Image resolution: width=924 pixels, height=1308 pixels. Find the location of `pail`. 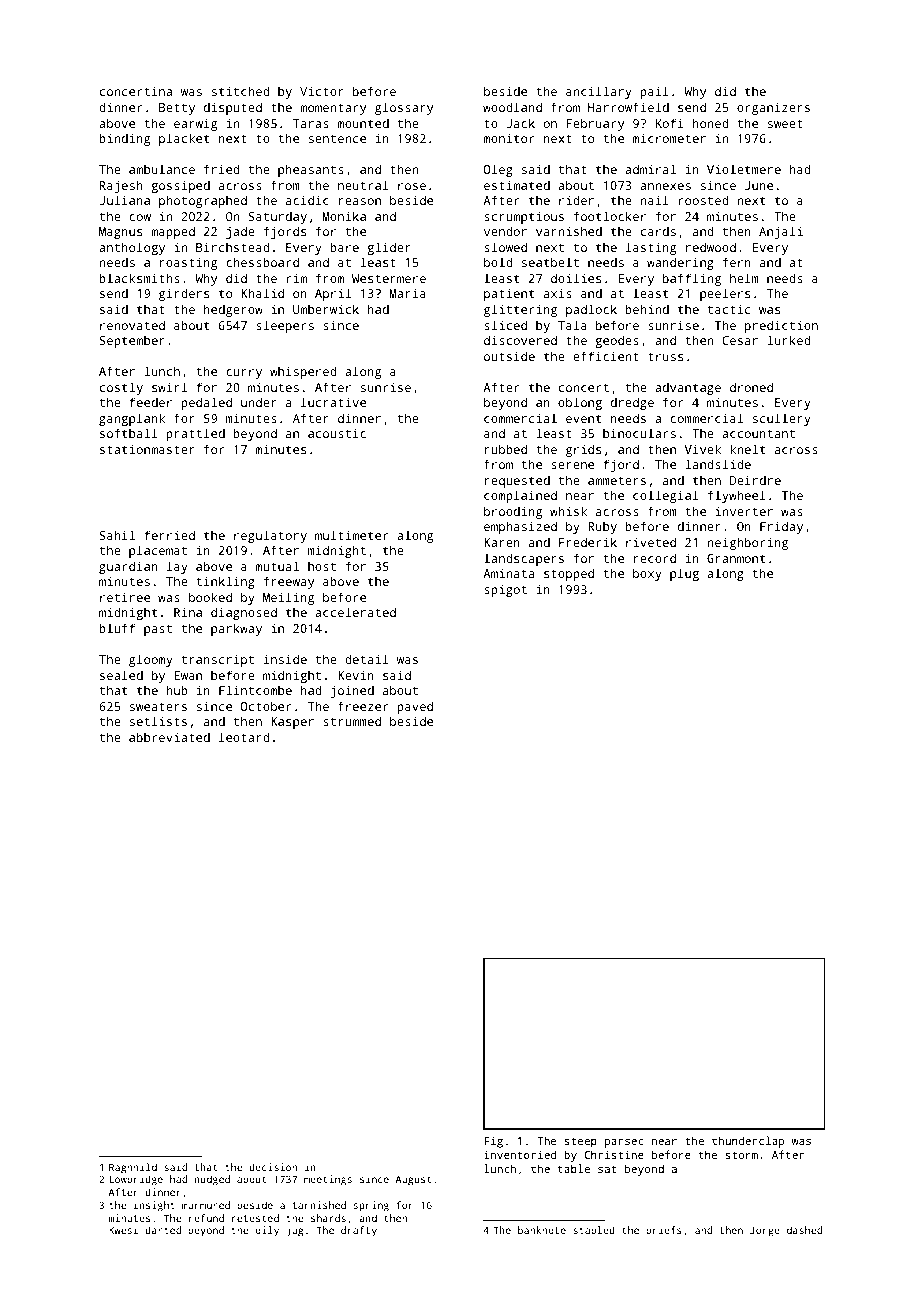

pail is located at coordinates (654, 92).
